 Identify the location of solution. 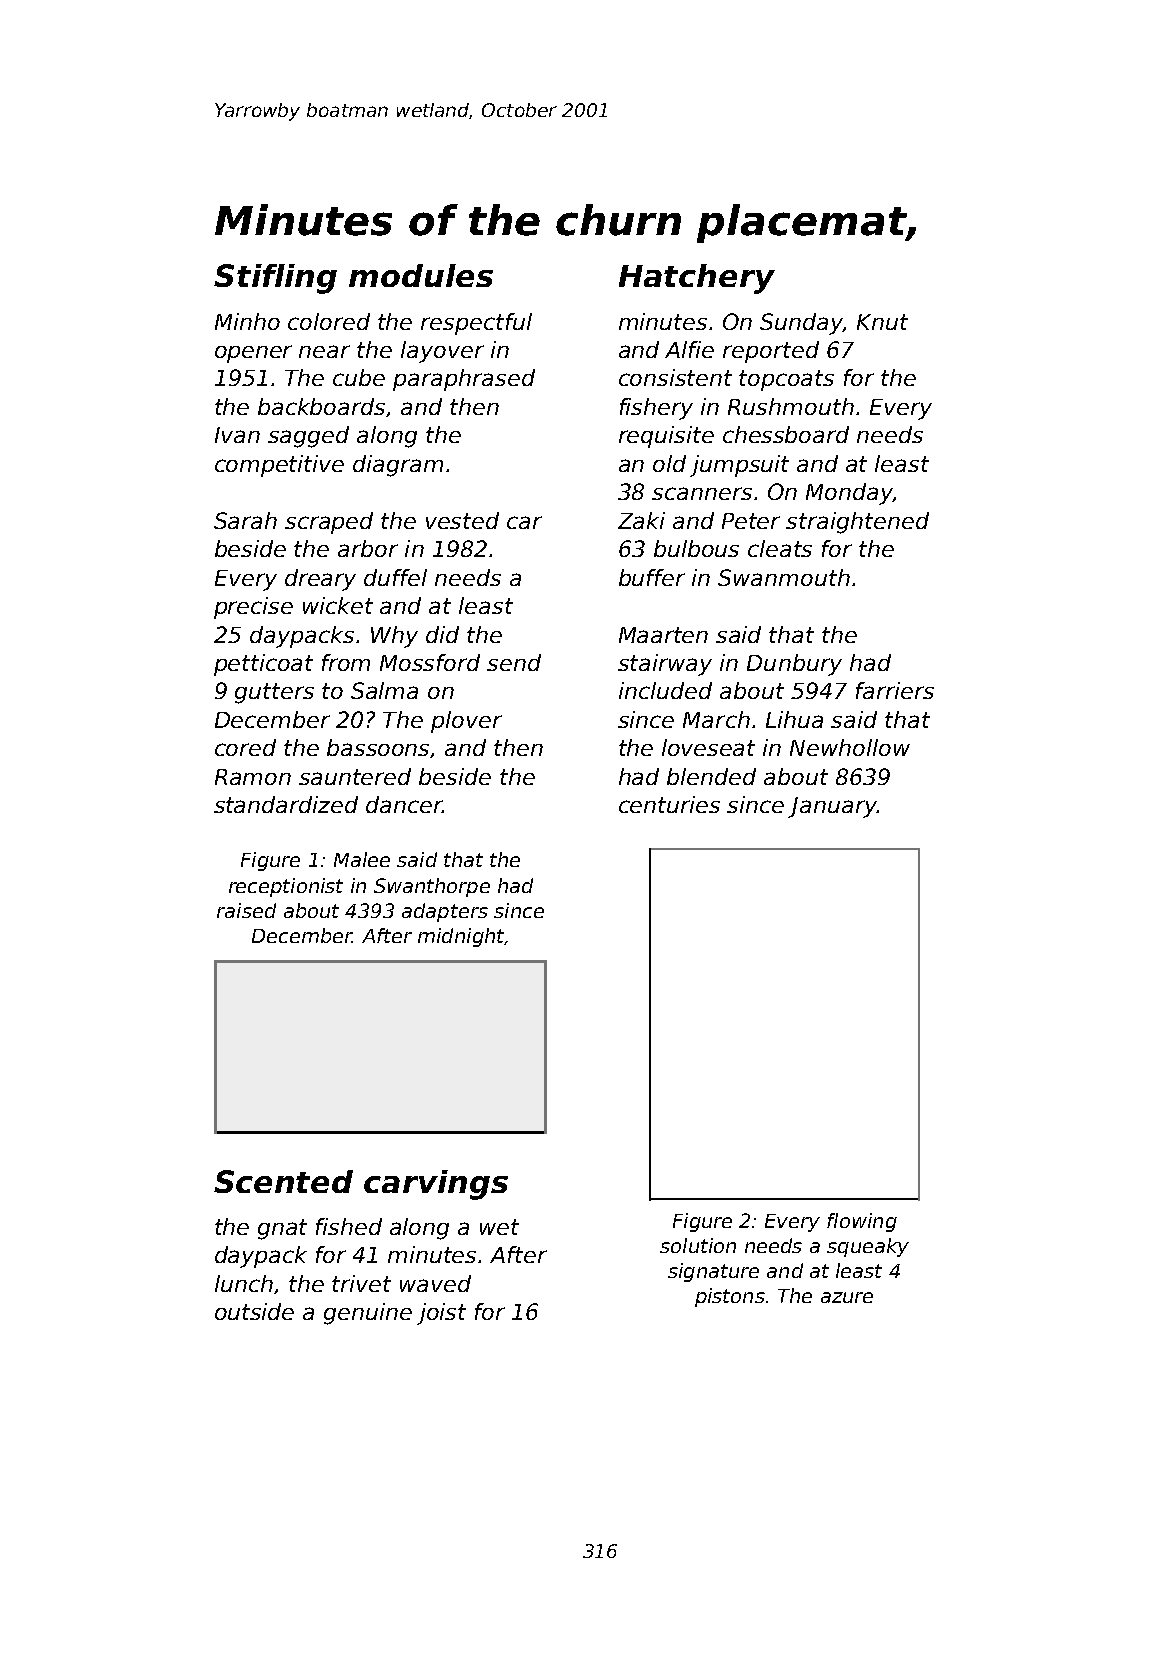
(698, 1245).
